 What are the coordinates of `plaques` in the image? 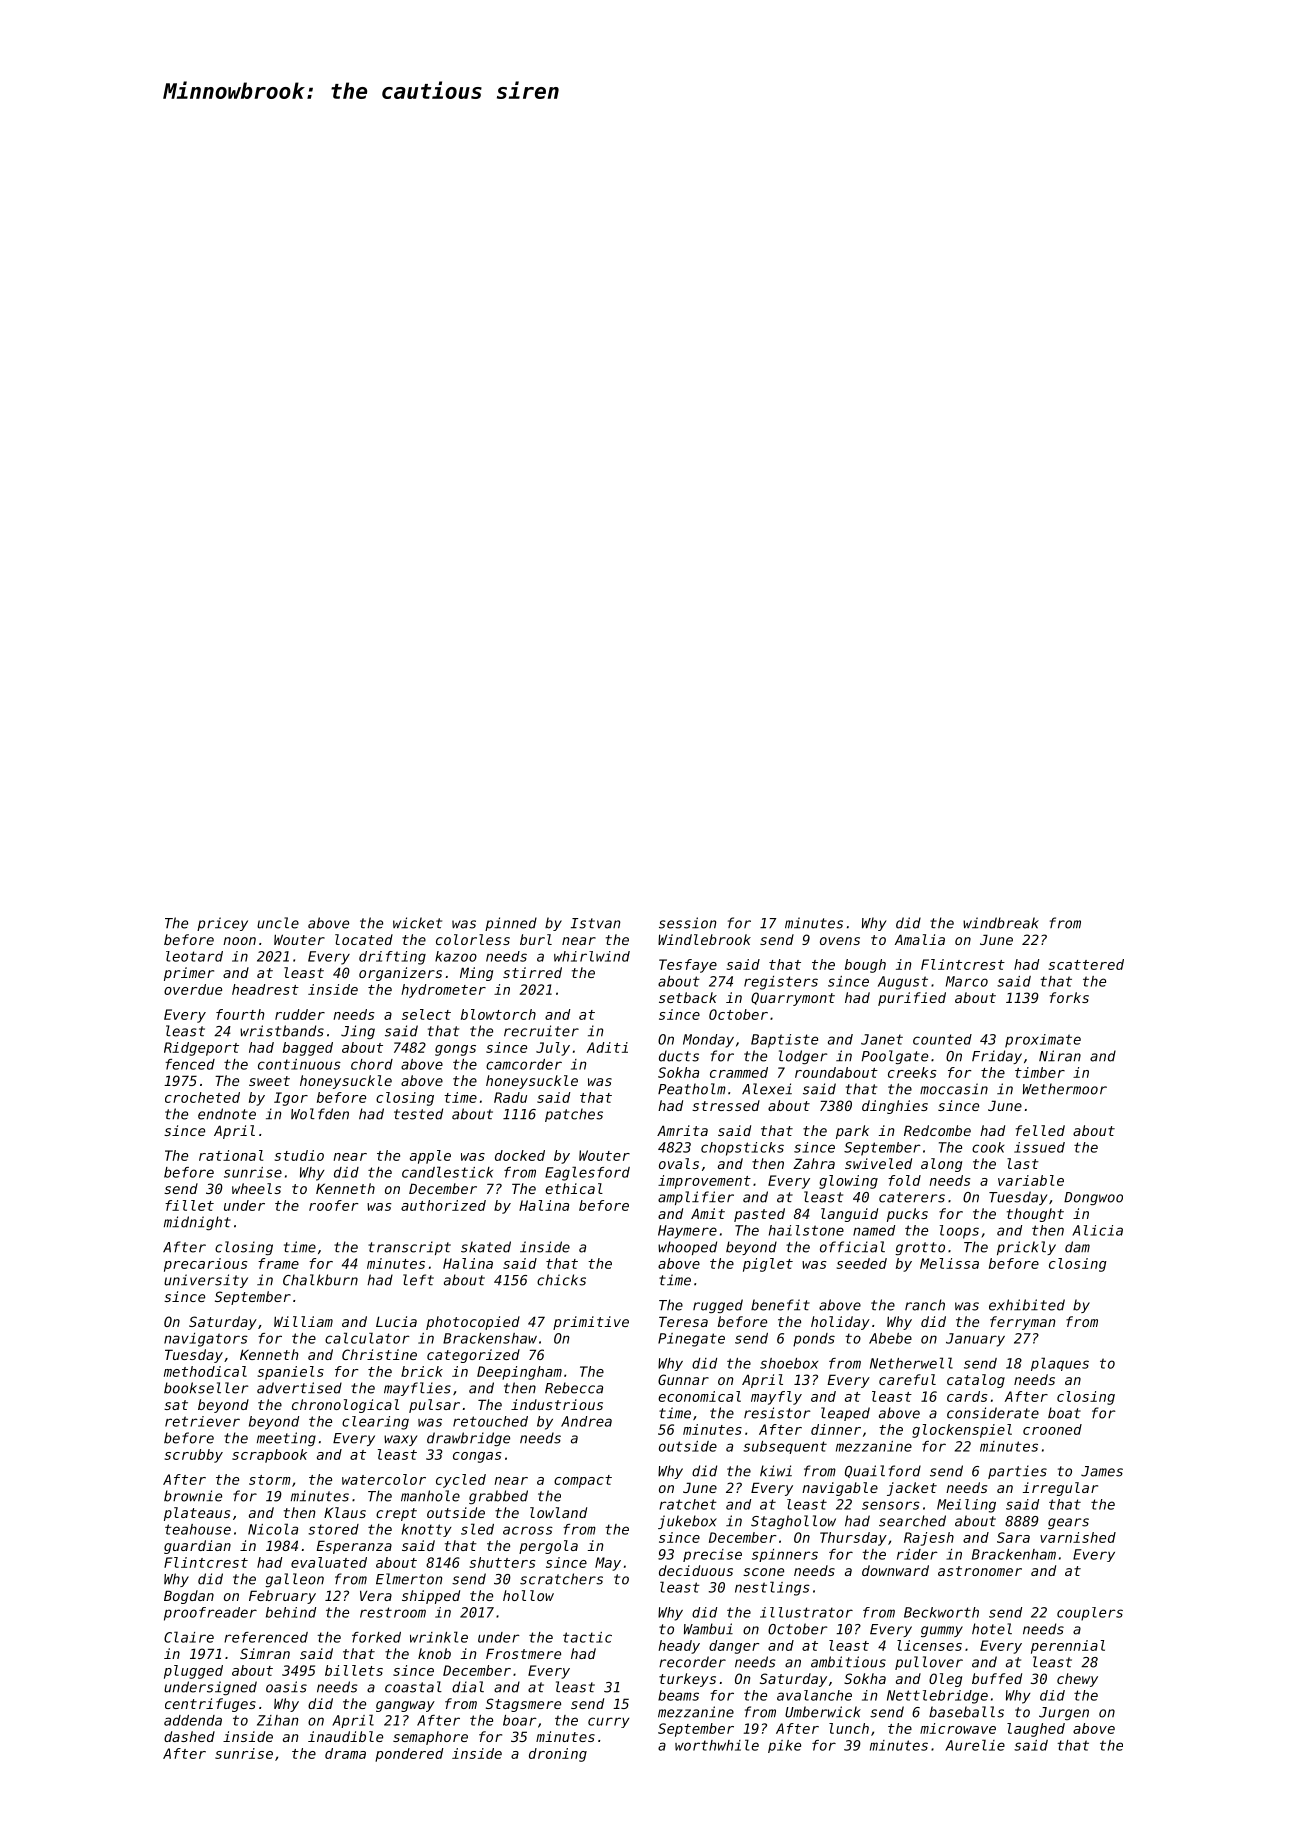 It's located at (1060, 1364).
